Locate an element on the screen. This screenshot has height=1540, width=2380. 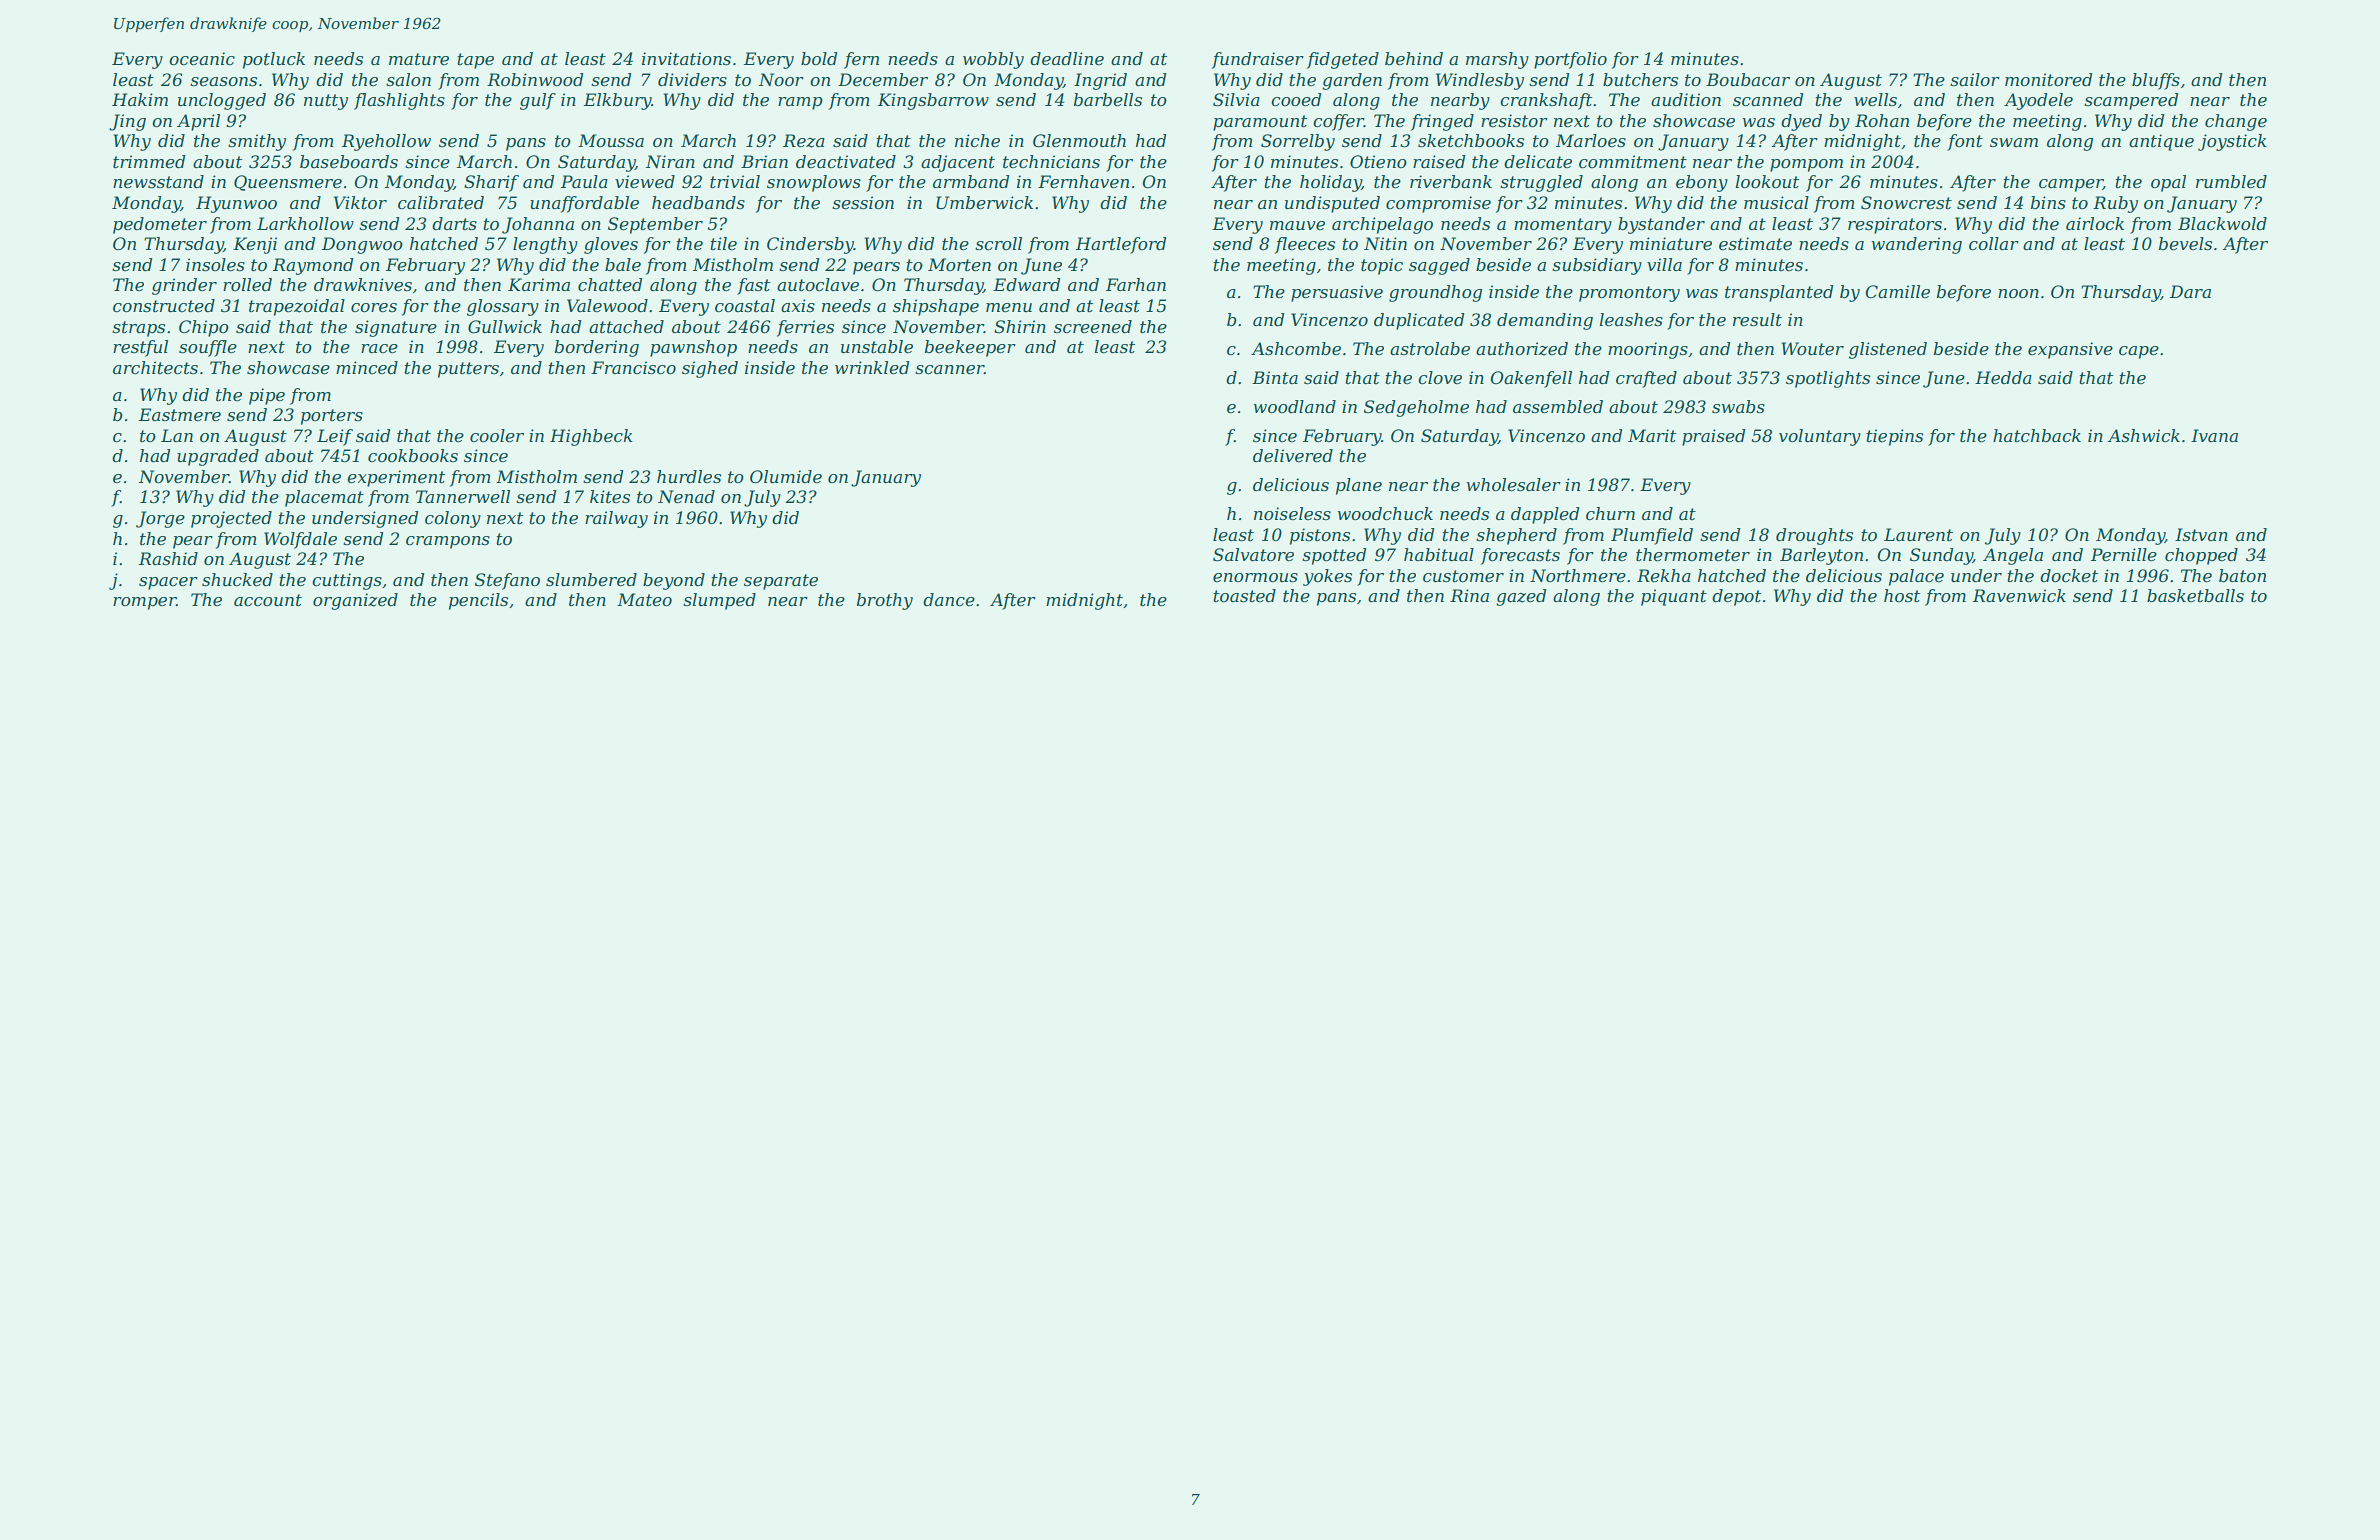
cookbooks is located at coordinates (413, 455).
